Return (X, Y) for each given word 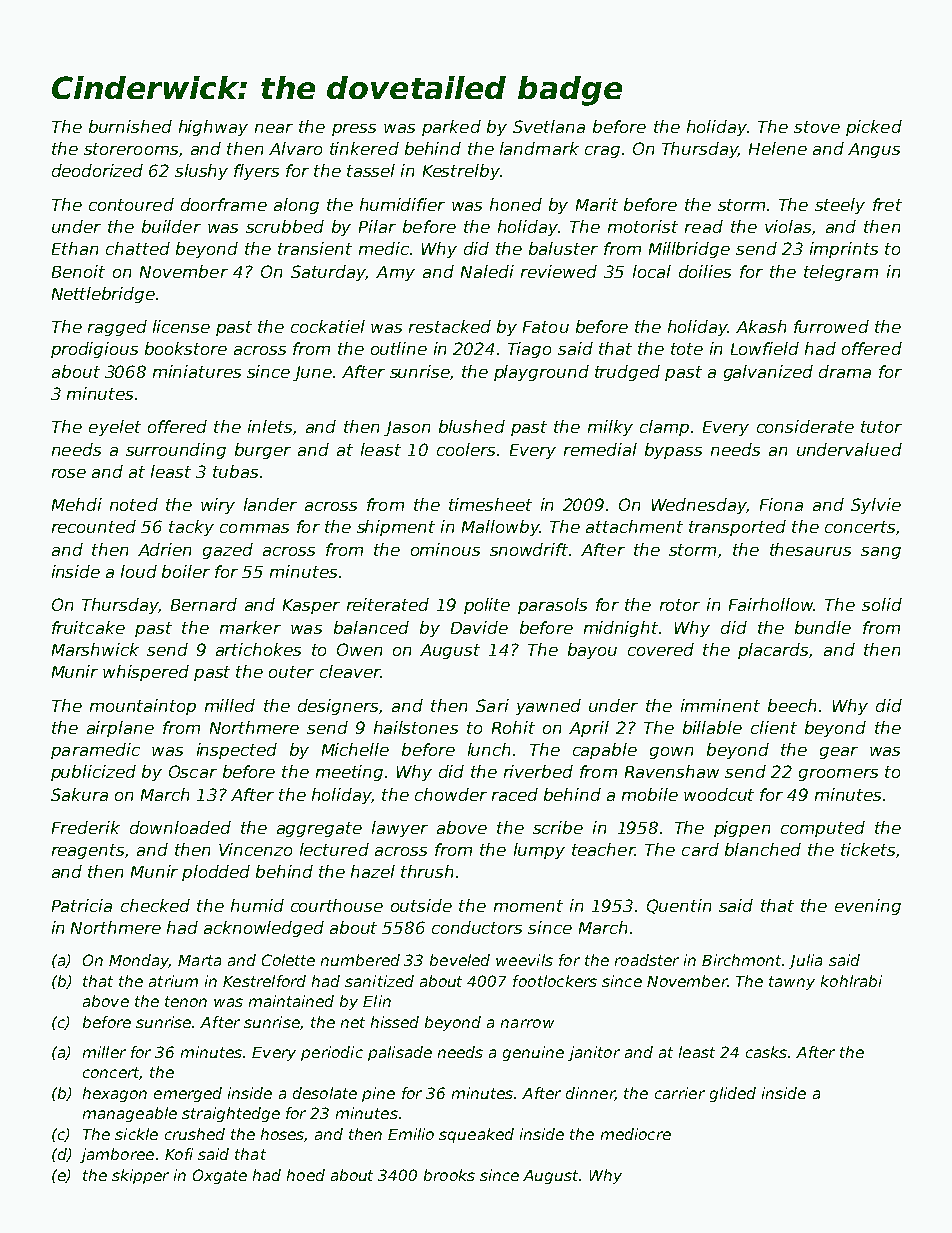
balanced (371, 627)
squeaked (476, 1135)
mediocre (636, 1134)
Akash (761, 326)
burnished (130, 126)
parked (451, 128)
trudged (627, 373)
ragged (117, 328)
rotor (680, 605)
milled (230, 705)
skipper (140, 1176)
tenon (186, 1001)
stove (817, 127)
